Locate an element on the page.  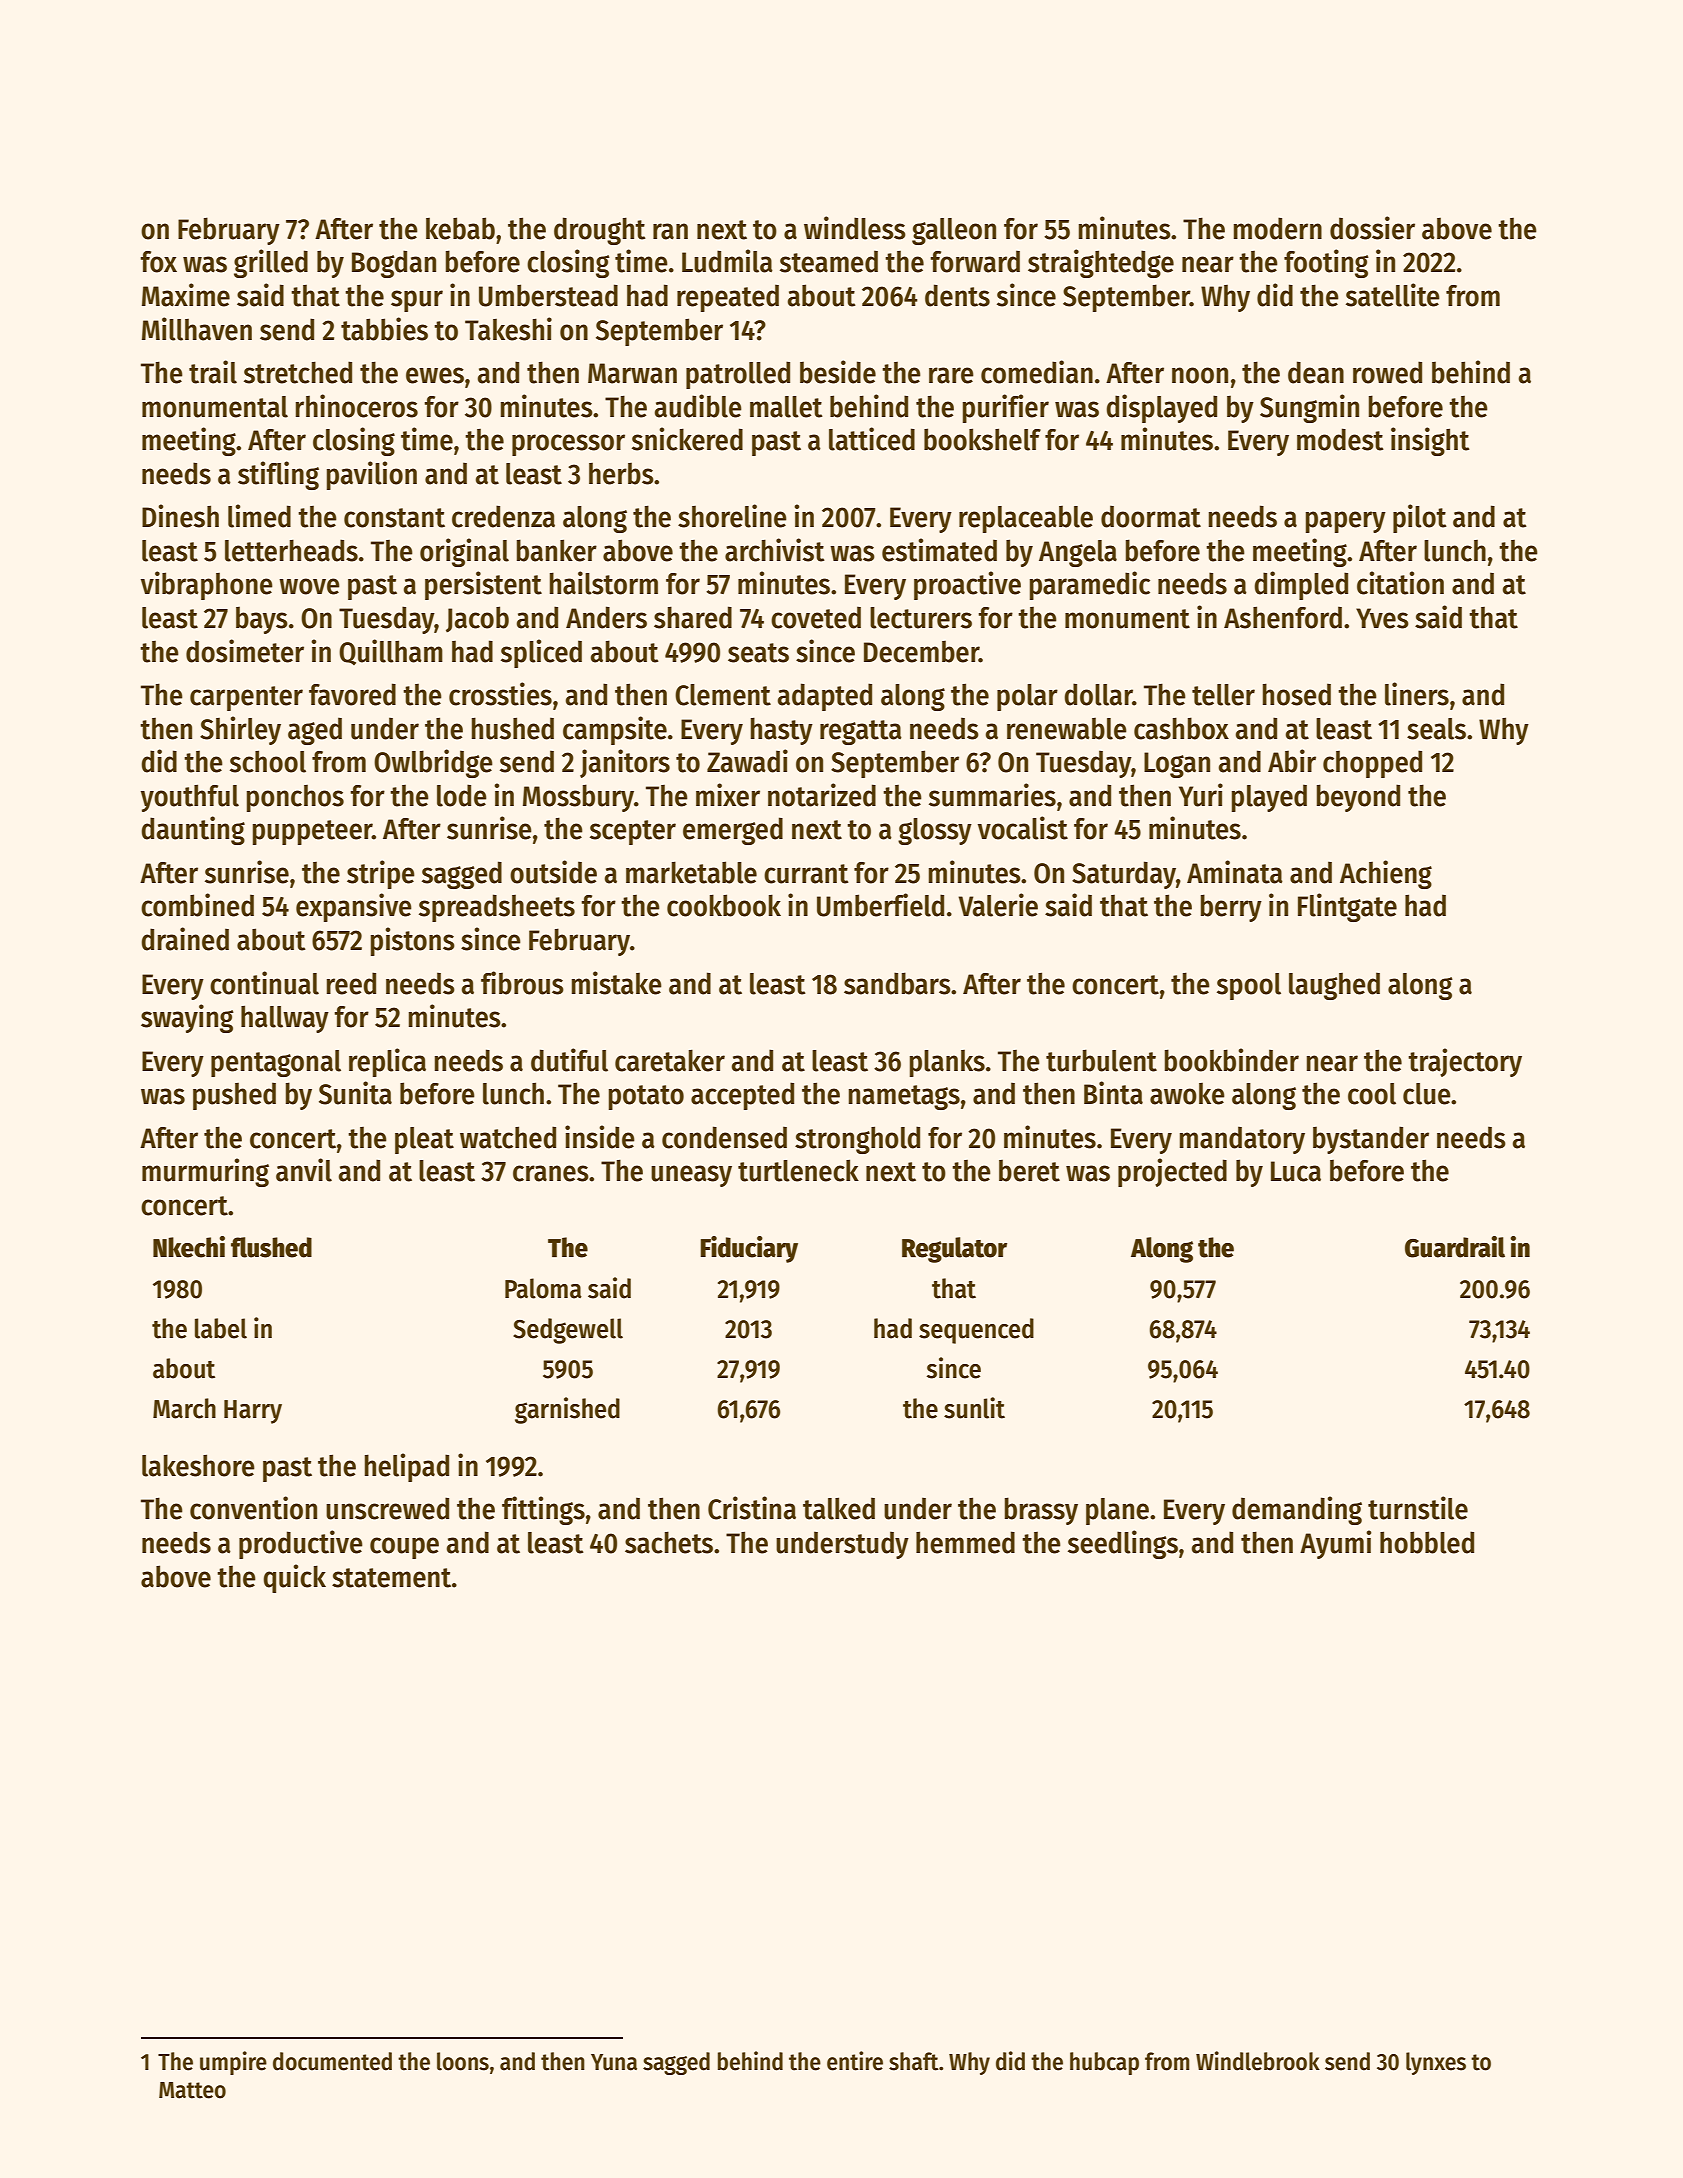
galleon is located at coordinates (954, 231).
